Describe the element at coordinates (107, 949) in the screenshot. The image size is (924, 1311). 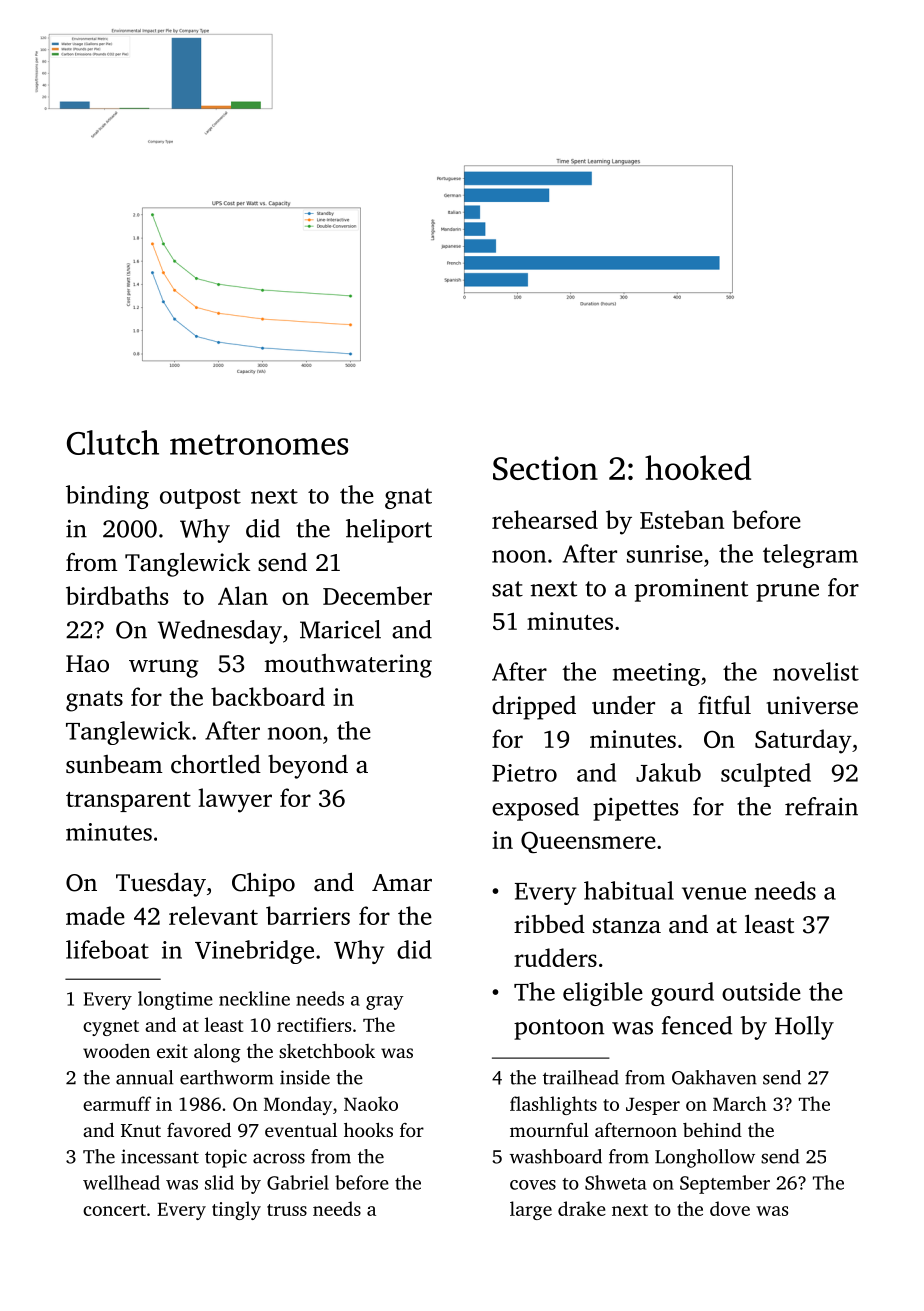
I see `lifeboat` at that location.
